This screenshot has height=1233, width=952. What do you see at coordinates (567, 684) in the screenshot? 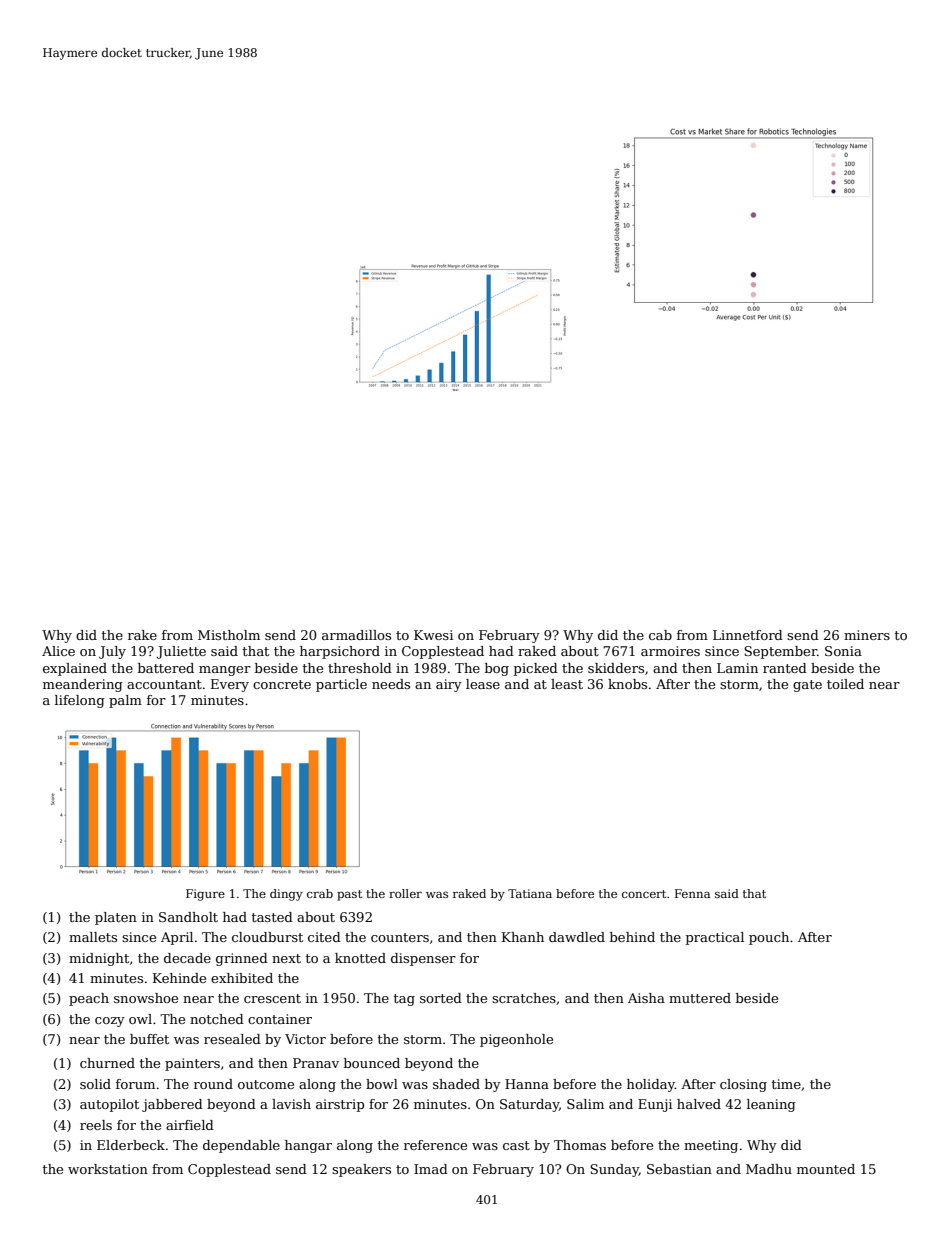
I see `least` at bounding box center [567, 684].
